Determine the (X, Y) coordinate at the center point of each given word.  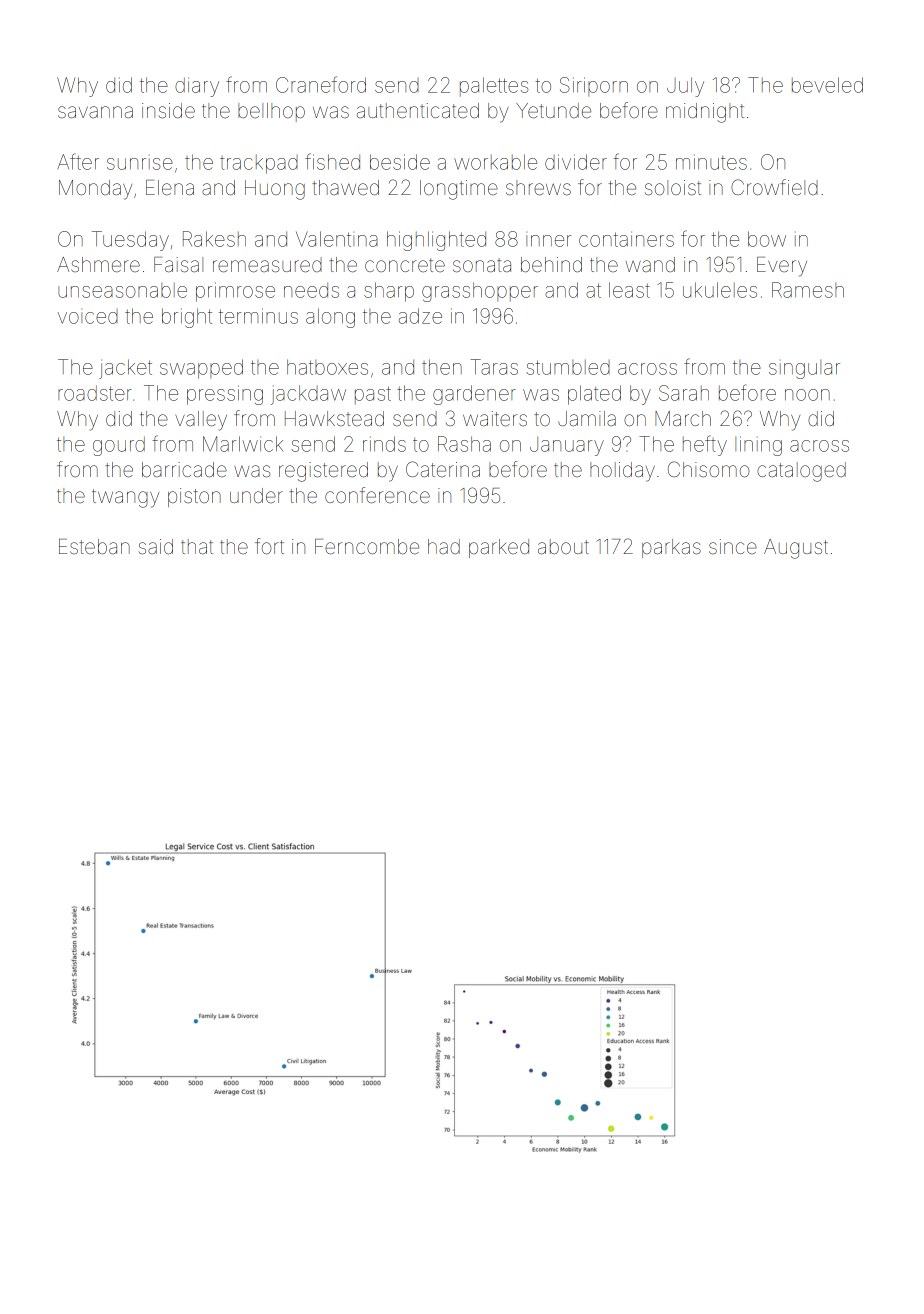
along (330, 318)
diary (197, 87)
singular (804, 369)
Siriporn (594, 86)
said (156, 546)
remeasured (267, 264)
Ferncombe (367, 546)
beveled (827, 85)
